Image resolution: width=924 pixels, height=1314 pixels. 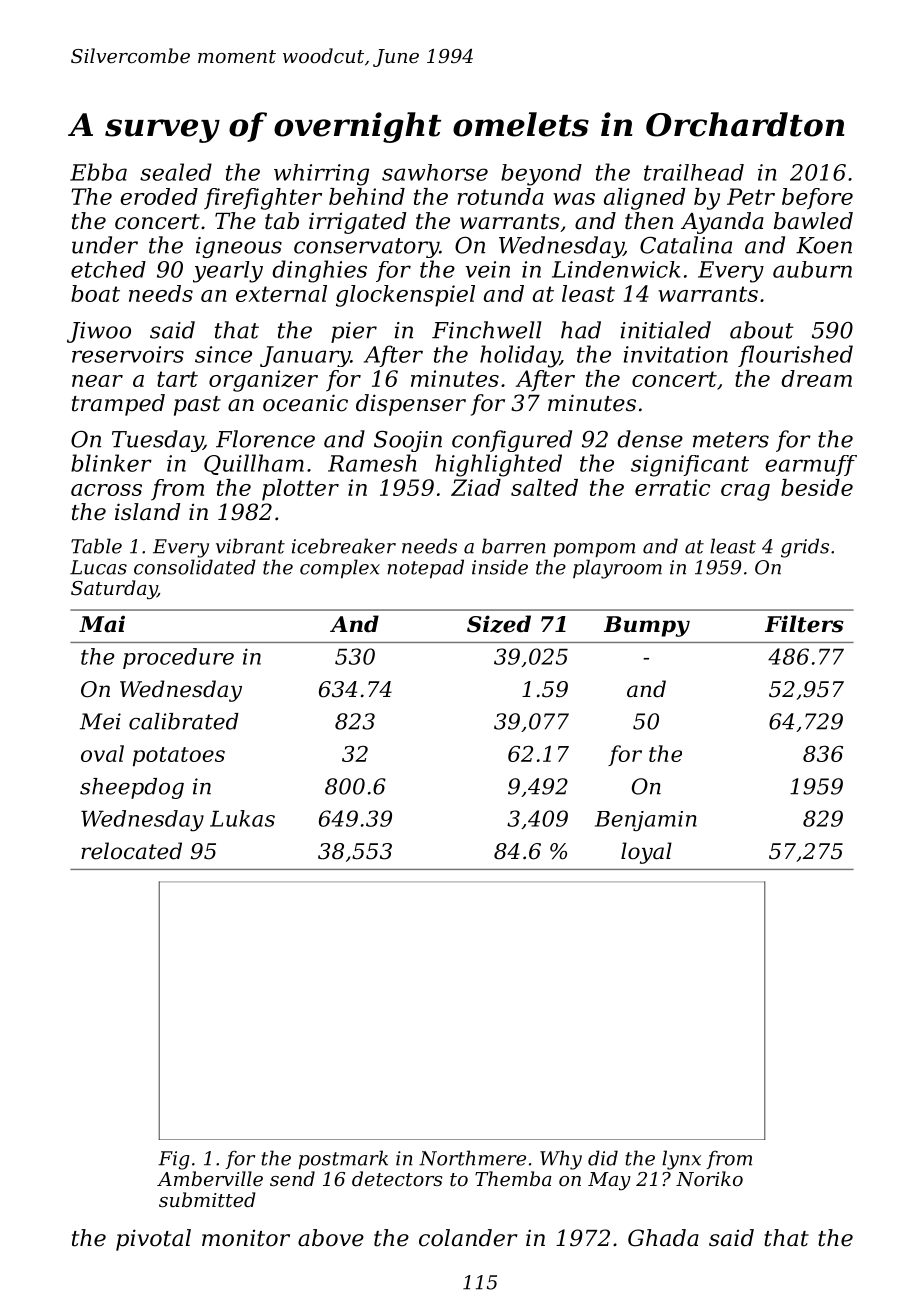 I want to click on trailhead, so click(x=694, y=172).
